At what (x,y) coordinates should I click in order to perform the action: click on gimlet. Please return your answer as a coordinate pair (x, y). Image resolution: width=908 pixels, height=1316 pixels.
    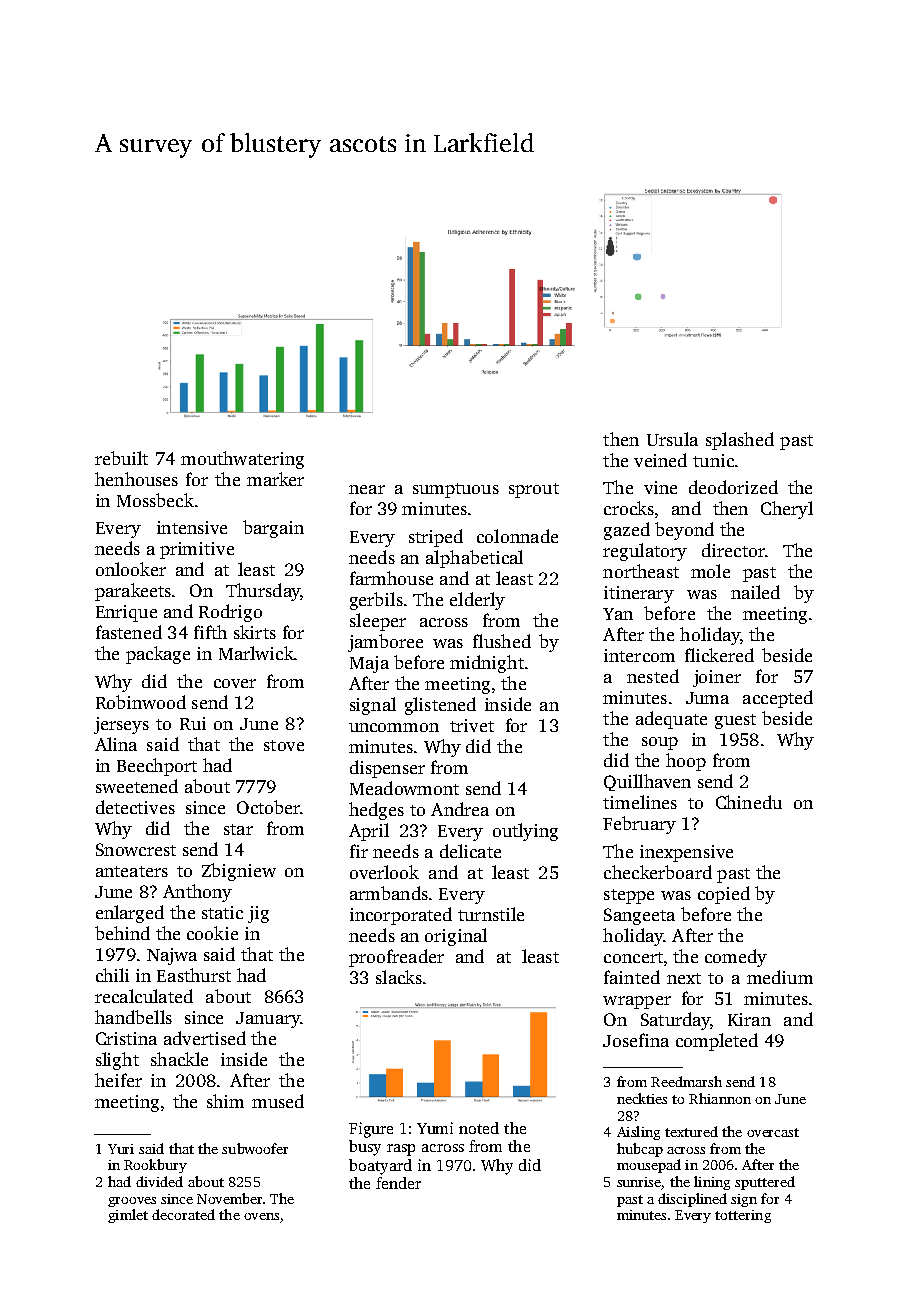
    Looking at the image, I should click on (128, 1216).
